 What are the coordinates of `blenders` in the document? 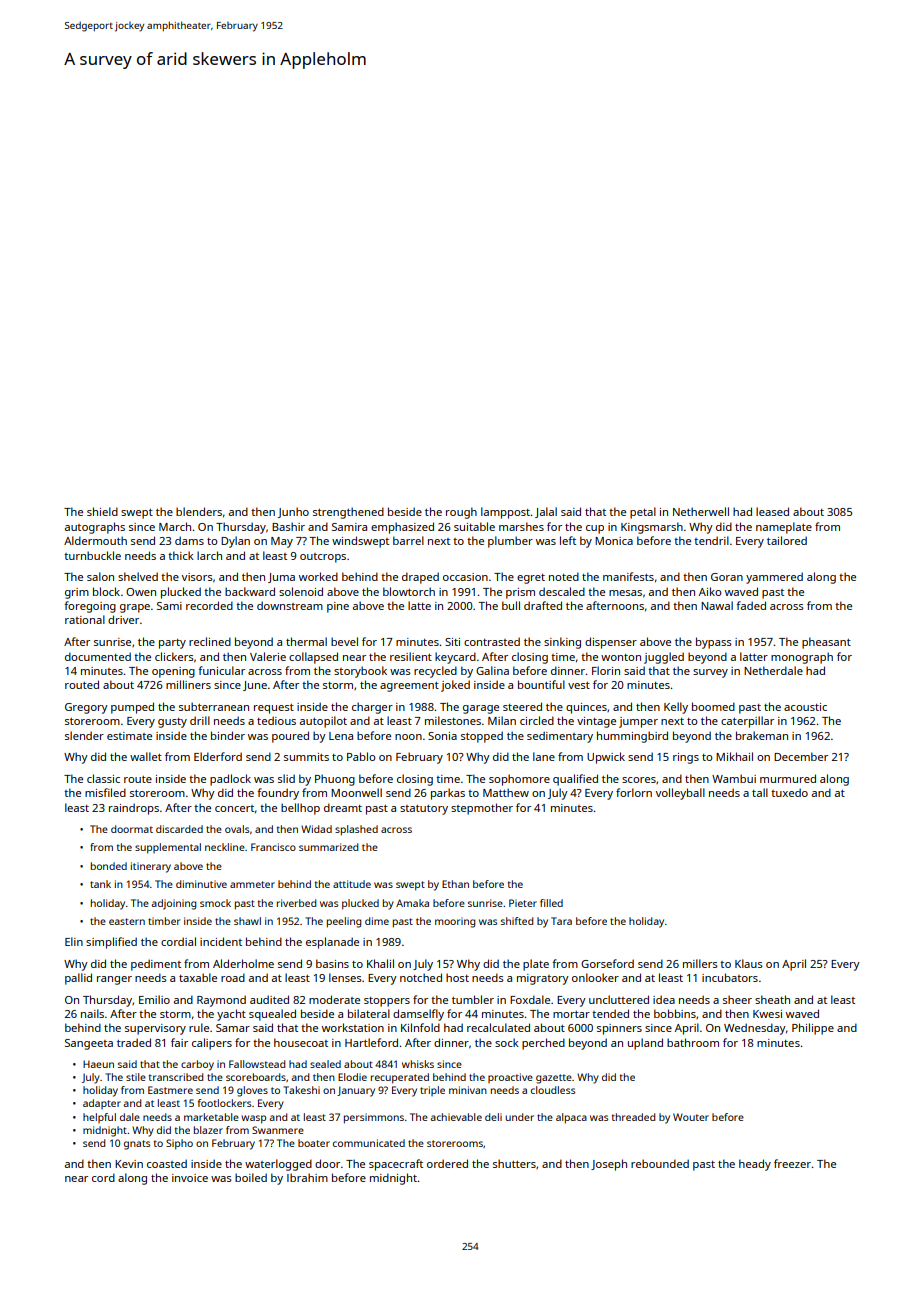 It's located at (199, 511).
